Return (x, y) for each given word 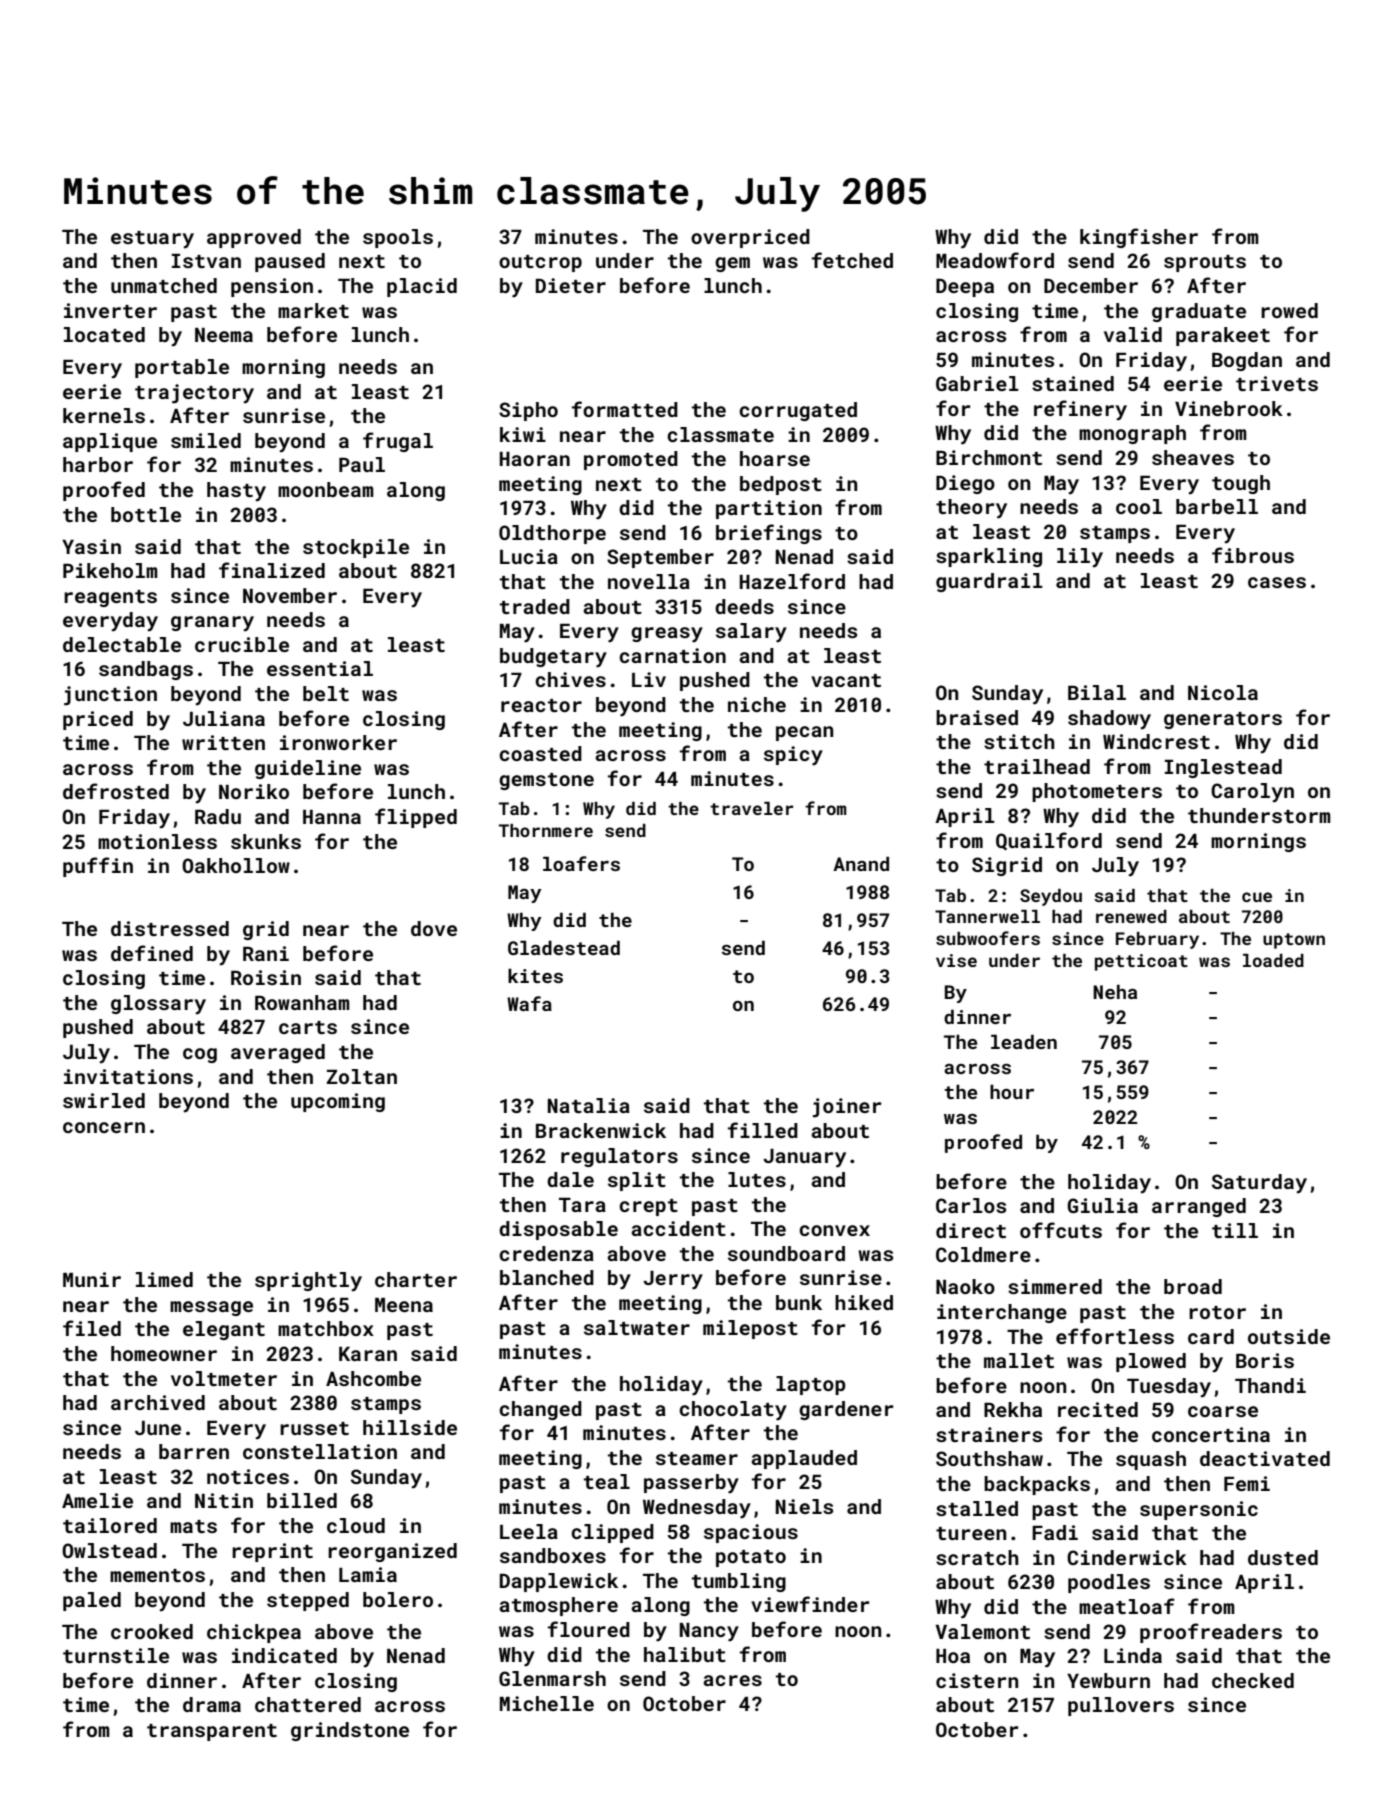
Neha (1115, 991)
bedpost (781, 485)
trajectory (194, 394)
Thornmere (546, 830)
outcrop (540, 263)
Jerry (673, 1280)
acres (732, 1680)
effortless (1115, 1336)
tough (1241, 484)
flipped (416, 818)
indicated (284, 1655)
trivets (1277, 383)
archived (158, 1402)
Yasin (91, 546)
